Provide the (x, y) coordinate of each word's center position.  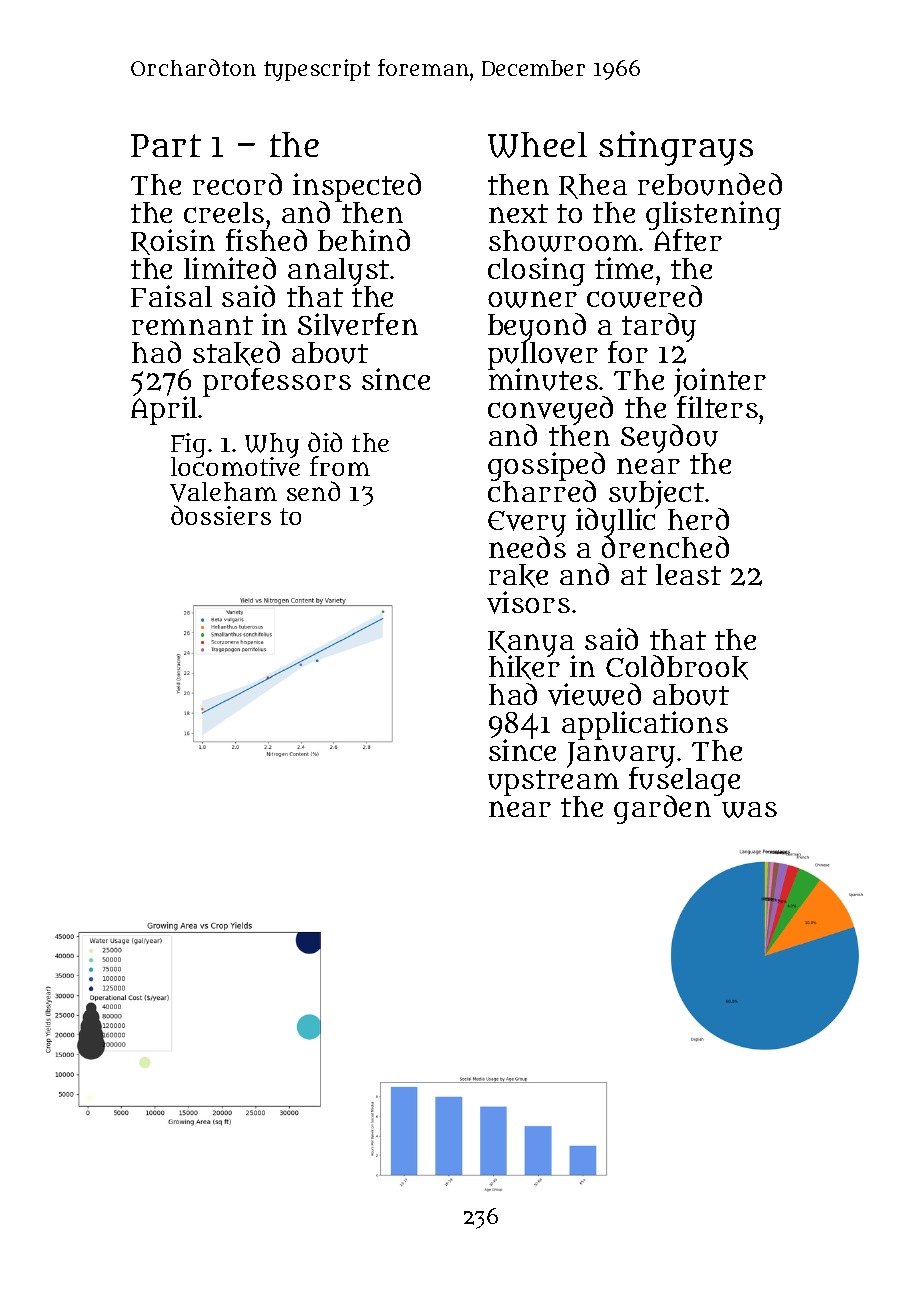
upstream (553, 783)
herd (698, 519)
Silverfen (358, 324)
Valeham (223, 492)
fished (266, 240)
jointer (720, 382)
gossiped (546, 466)
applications (645, 725)
